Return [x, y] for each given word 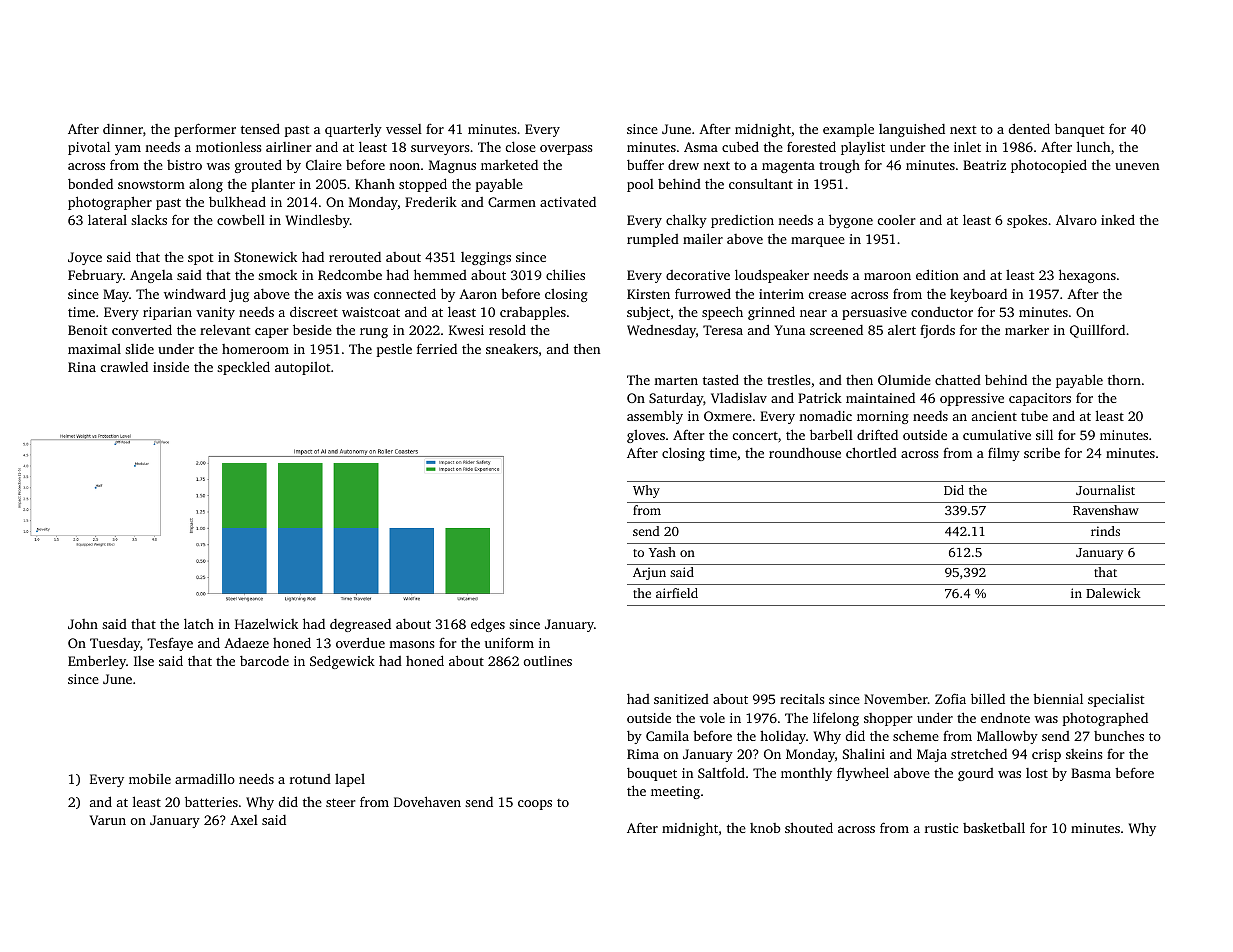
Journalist [1105, 490]
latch [199, 624]
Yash [662, 552]
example [848, 130]
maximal [94, 349]
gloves [646, 436]
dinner [123, 129]
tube [1034, 415]
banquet [1079, 130]
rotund [310, 779]
